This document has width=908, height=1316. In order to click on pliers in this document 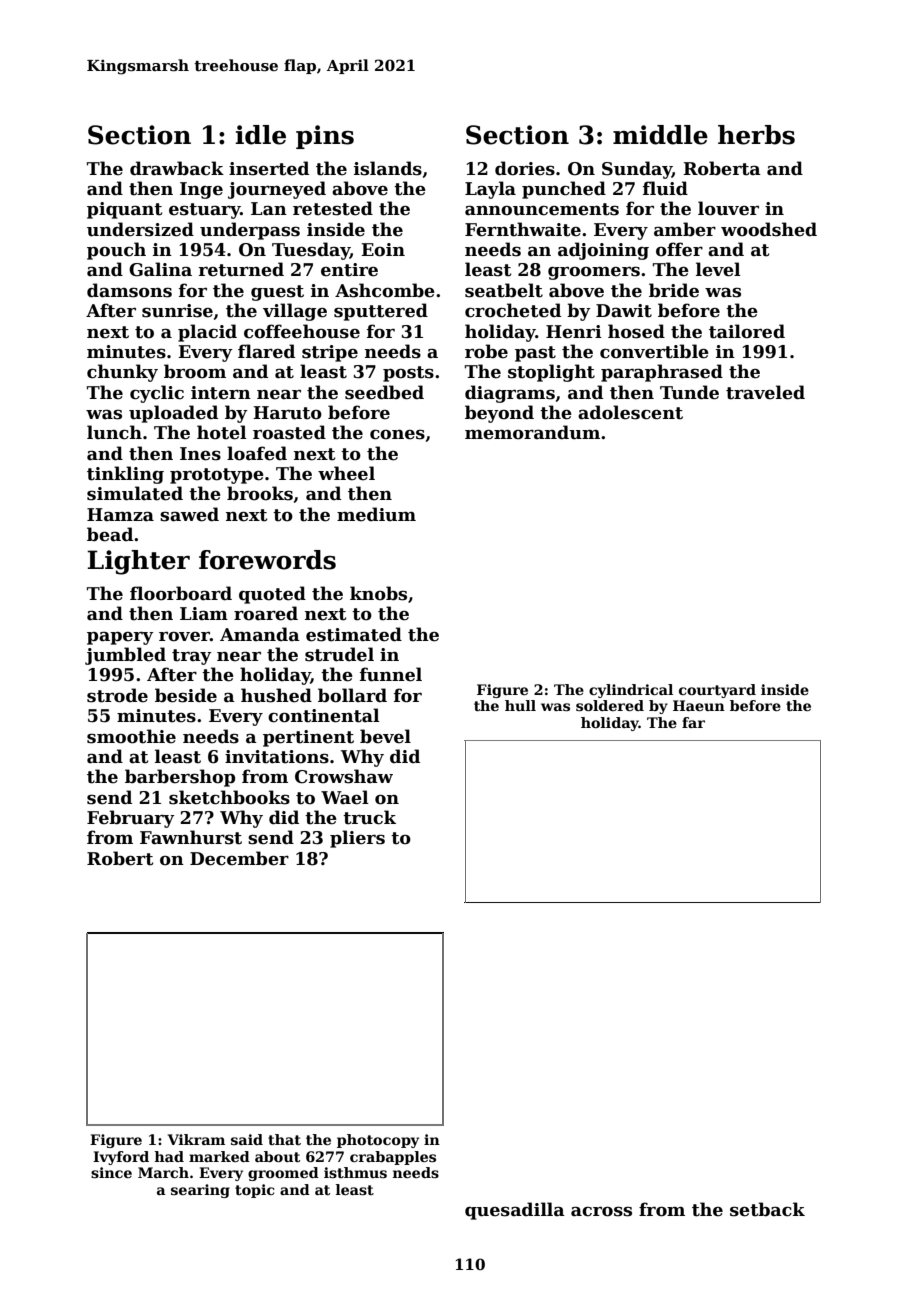, I will do `click(357, 839)`.
